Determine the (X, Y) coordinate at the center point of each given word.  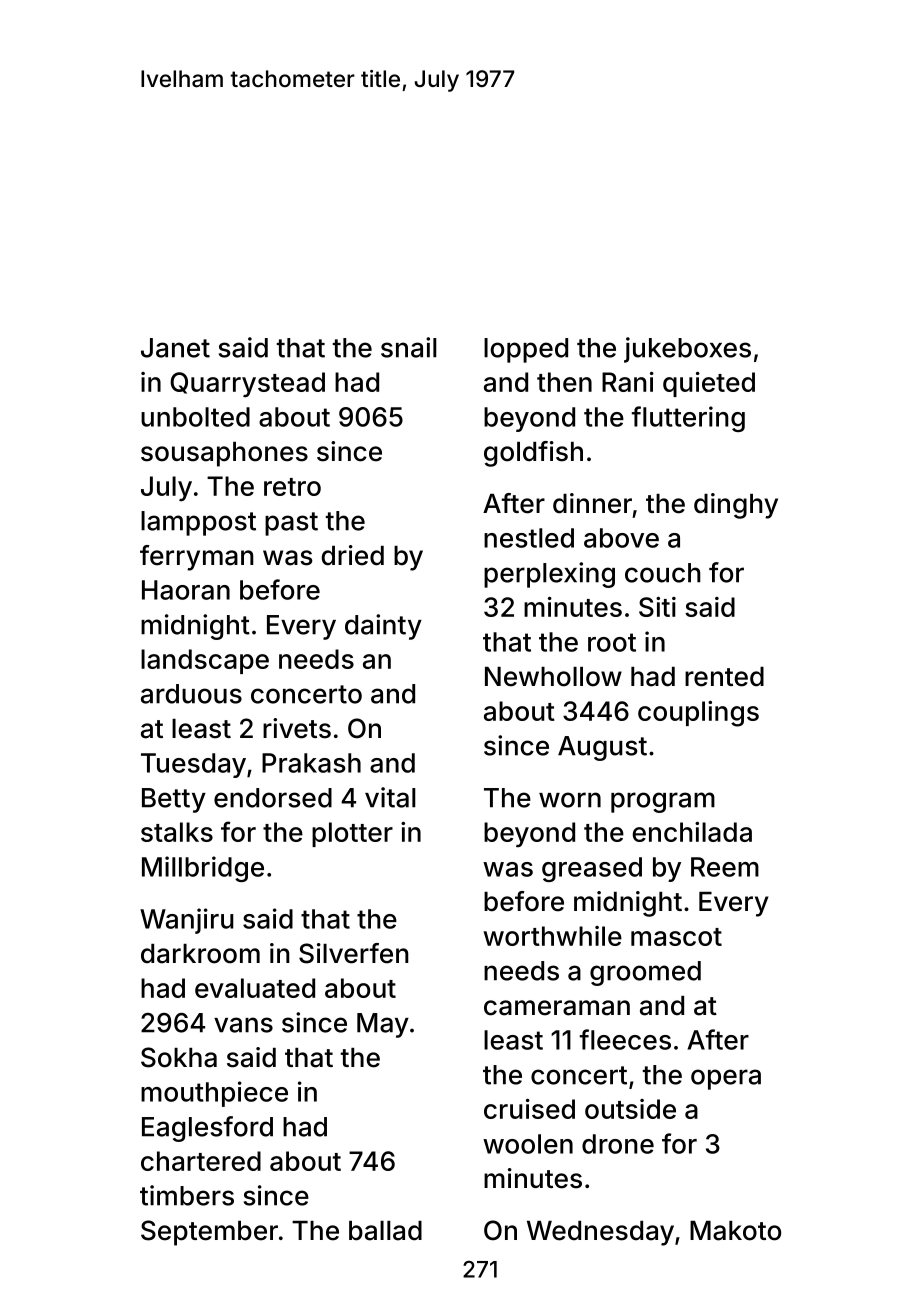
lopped (526, 350)
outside (630, 1109)
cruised (529, 1109)
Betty (174, 800)
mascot (676, 937)
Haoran (186, 590)
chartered (201, 1161)
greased (592, 869)
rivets (297, 728)
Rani (628, 382)
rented (724, 677)
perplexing (549, 575)
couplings (698, 714)
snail (409, 347)
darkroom (200, 954)
